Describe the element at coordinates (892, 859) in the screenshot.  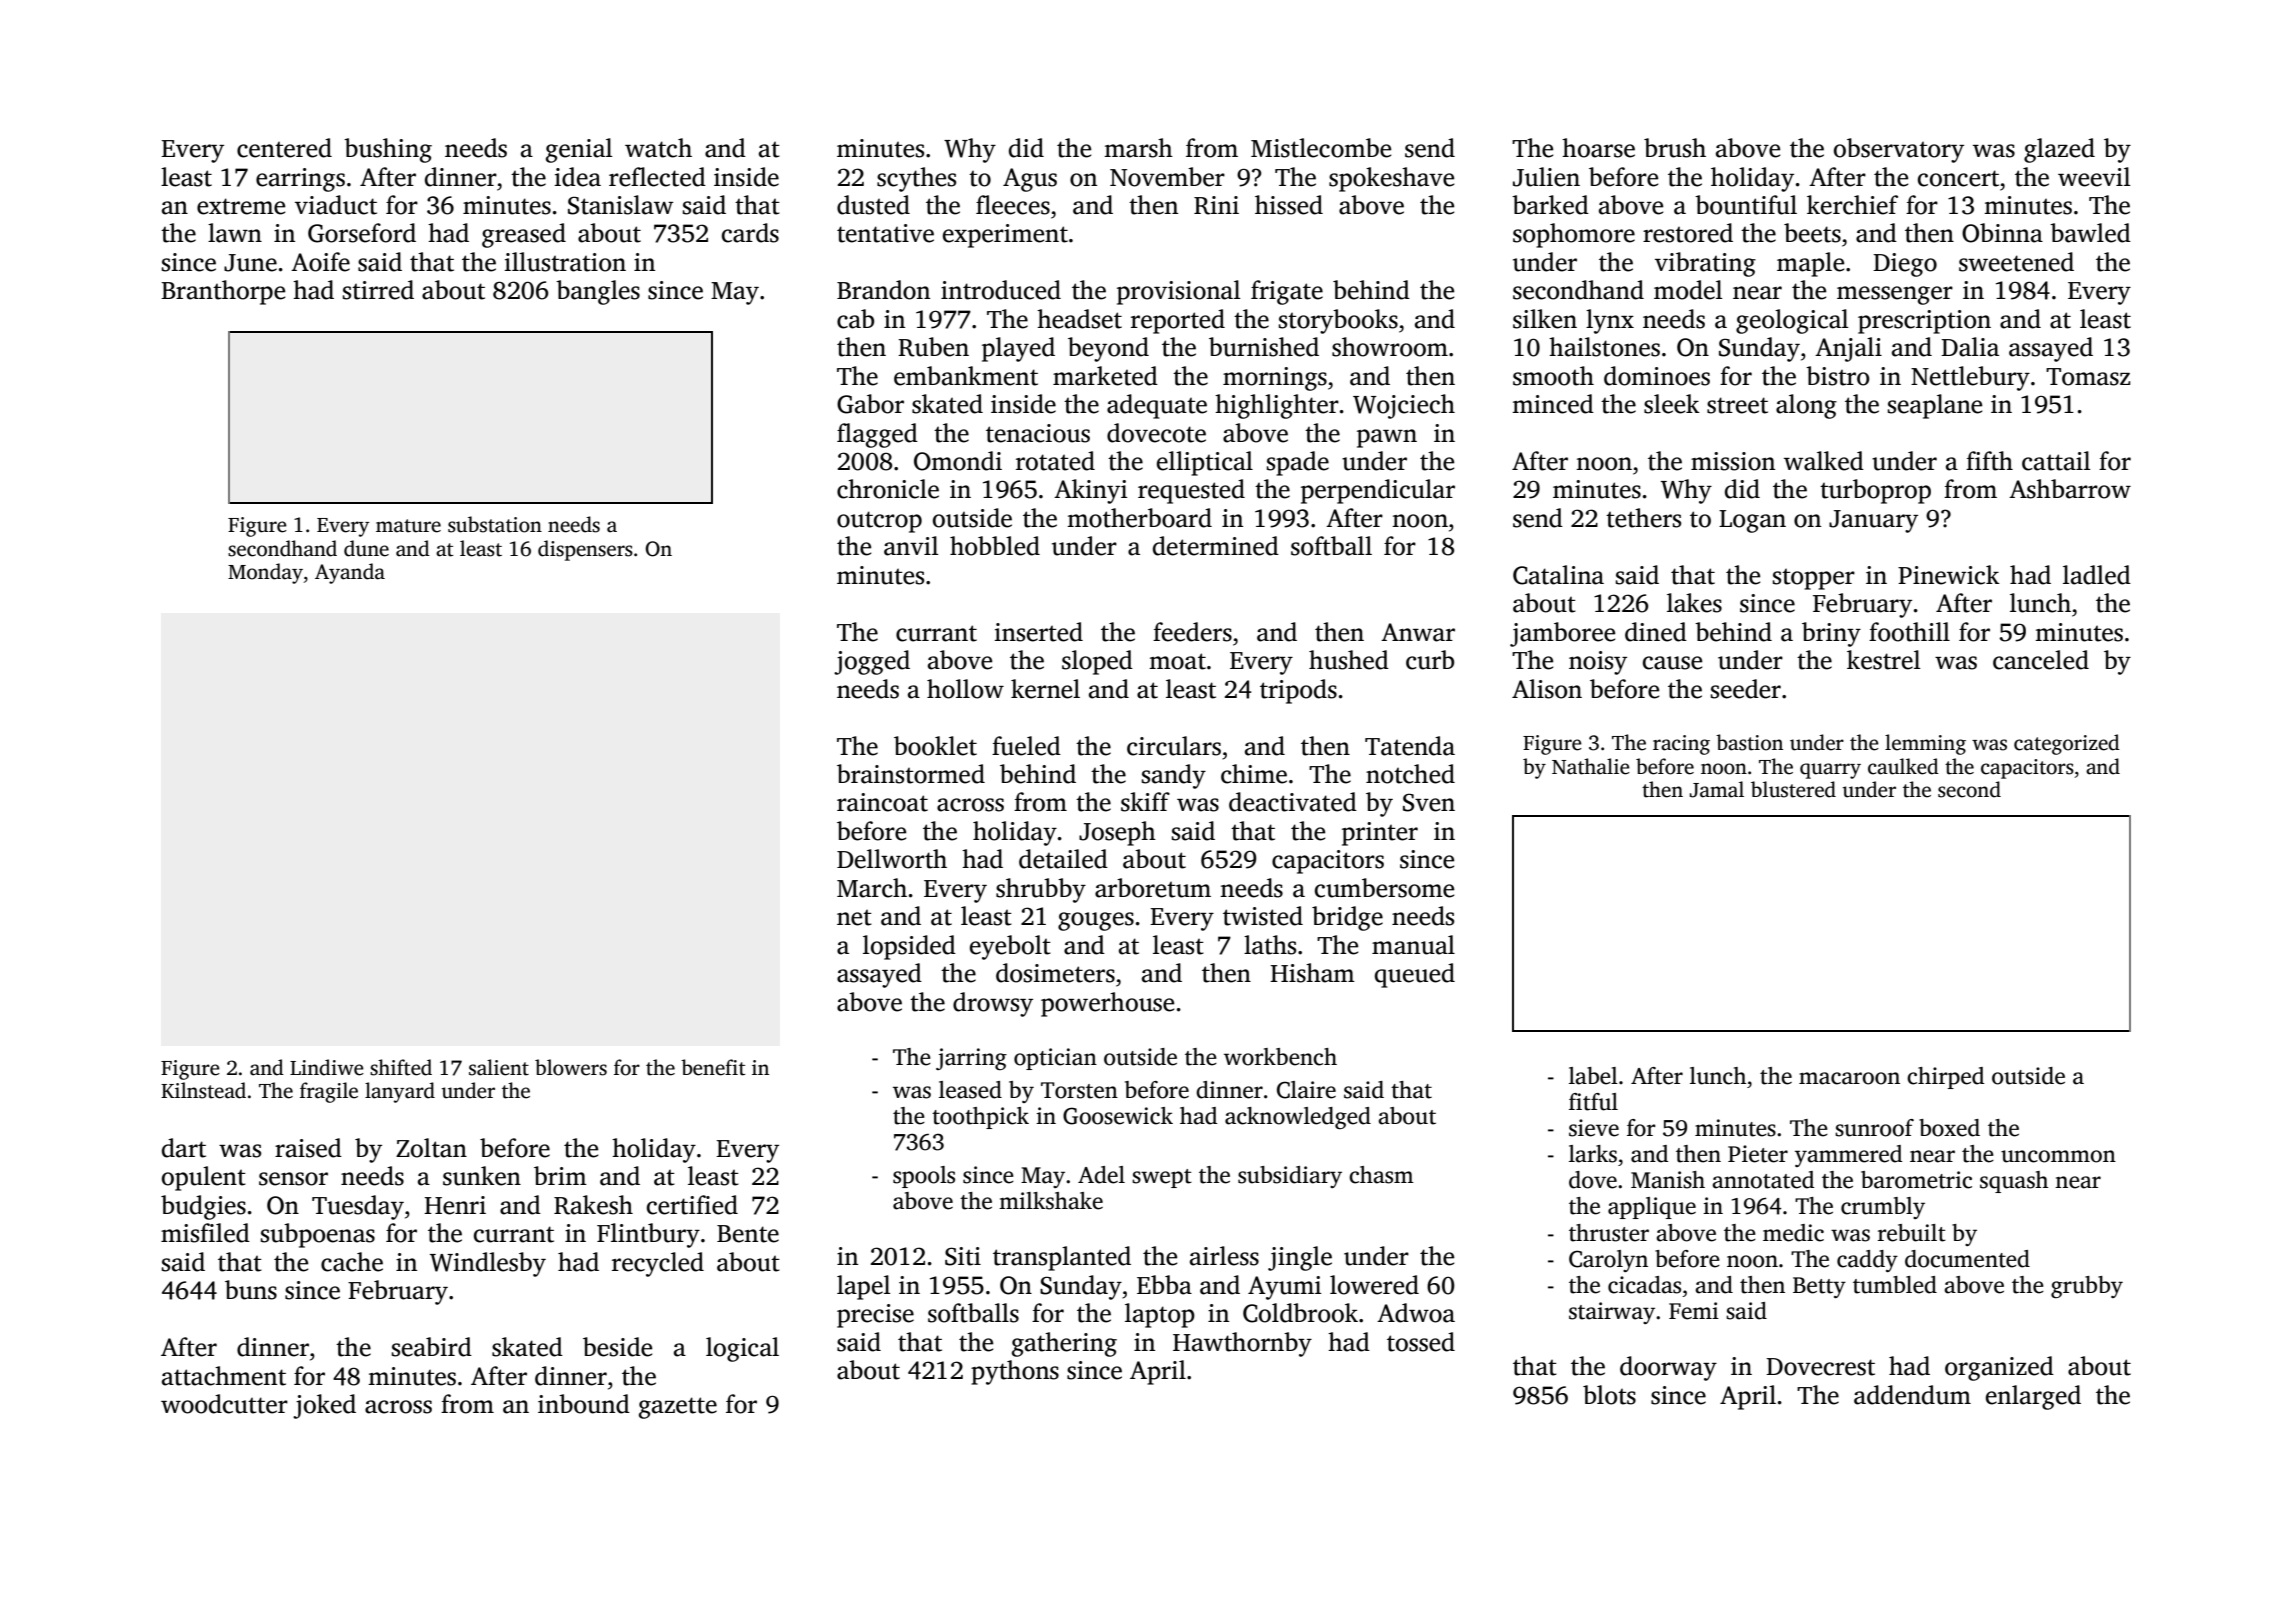
I see `Dellworth` at that location.
